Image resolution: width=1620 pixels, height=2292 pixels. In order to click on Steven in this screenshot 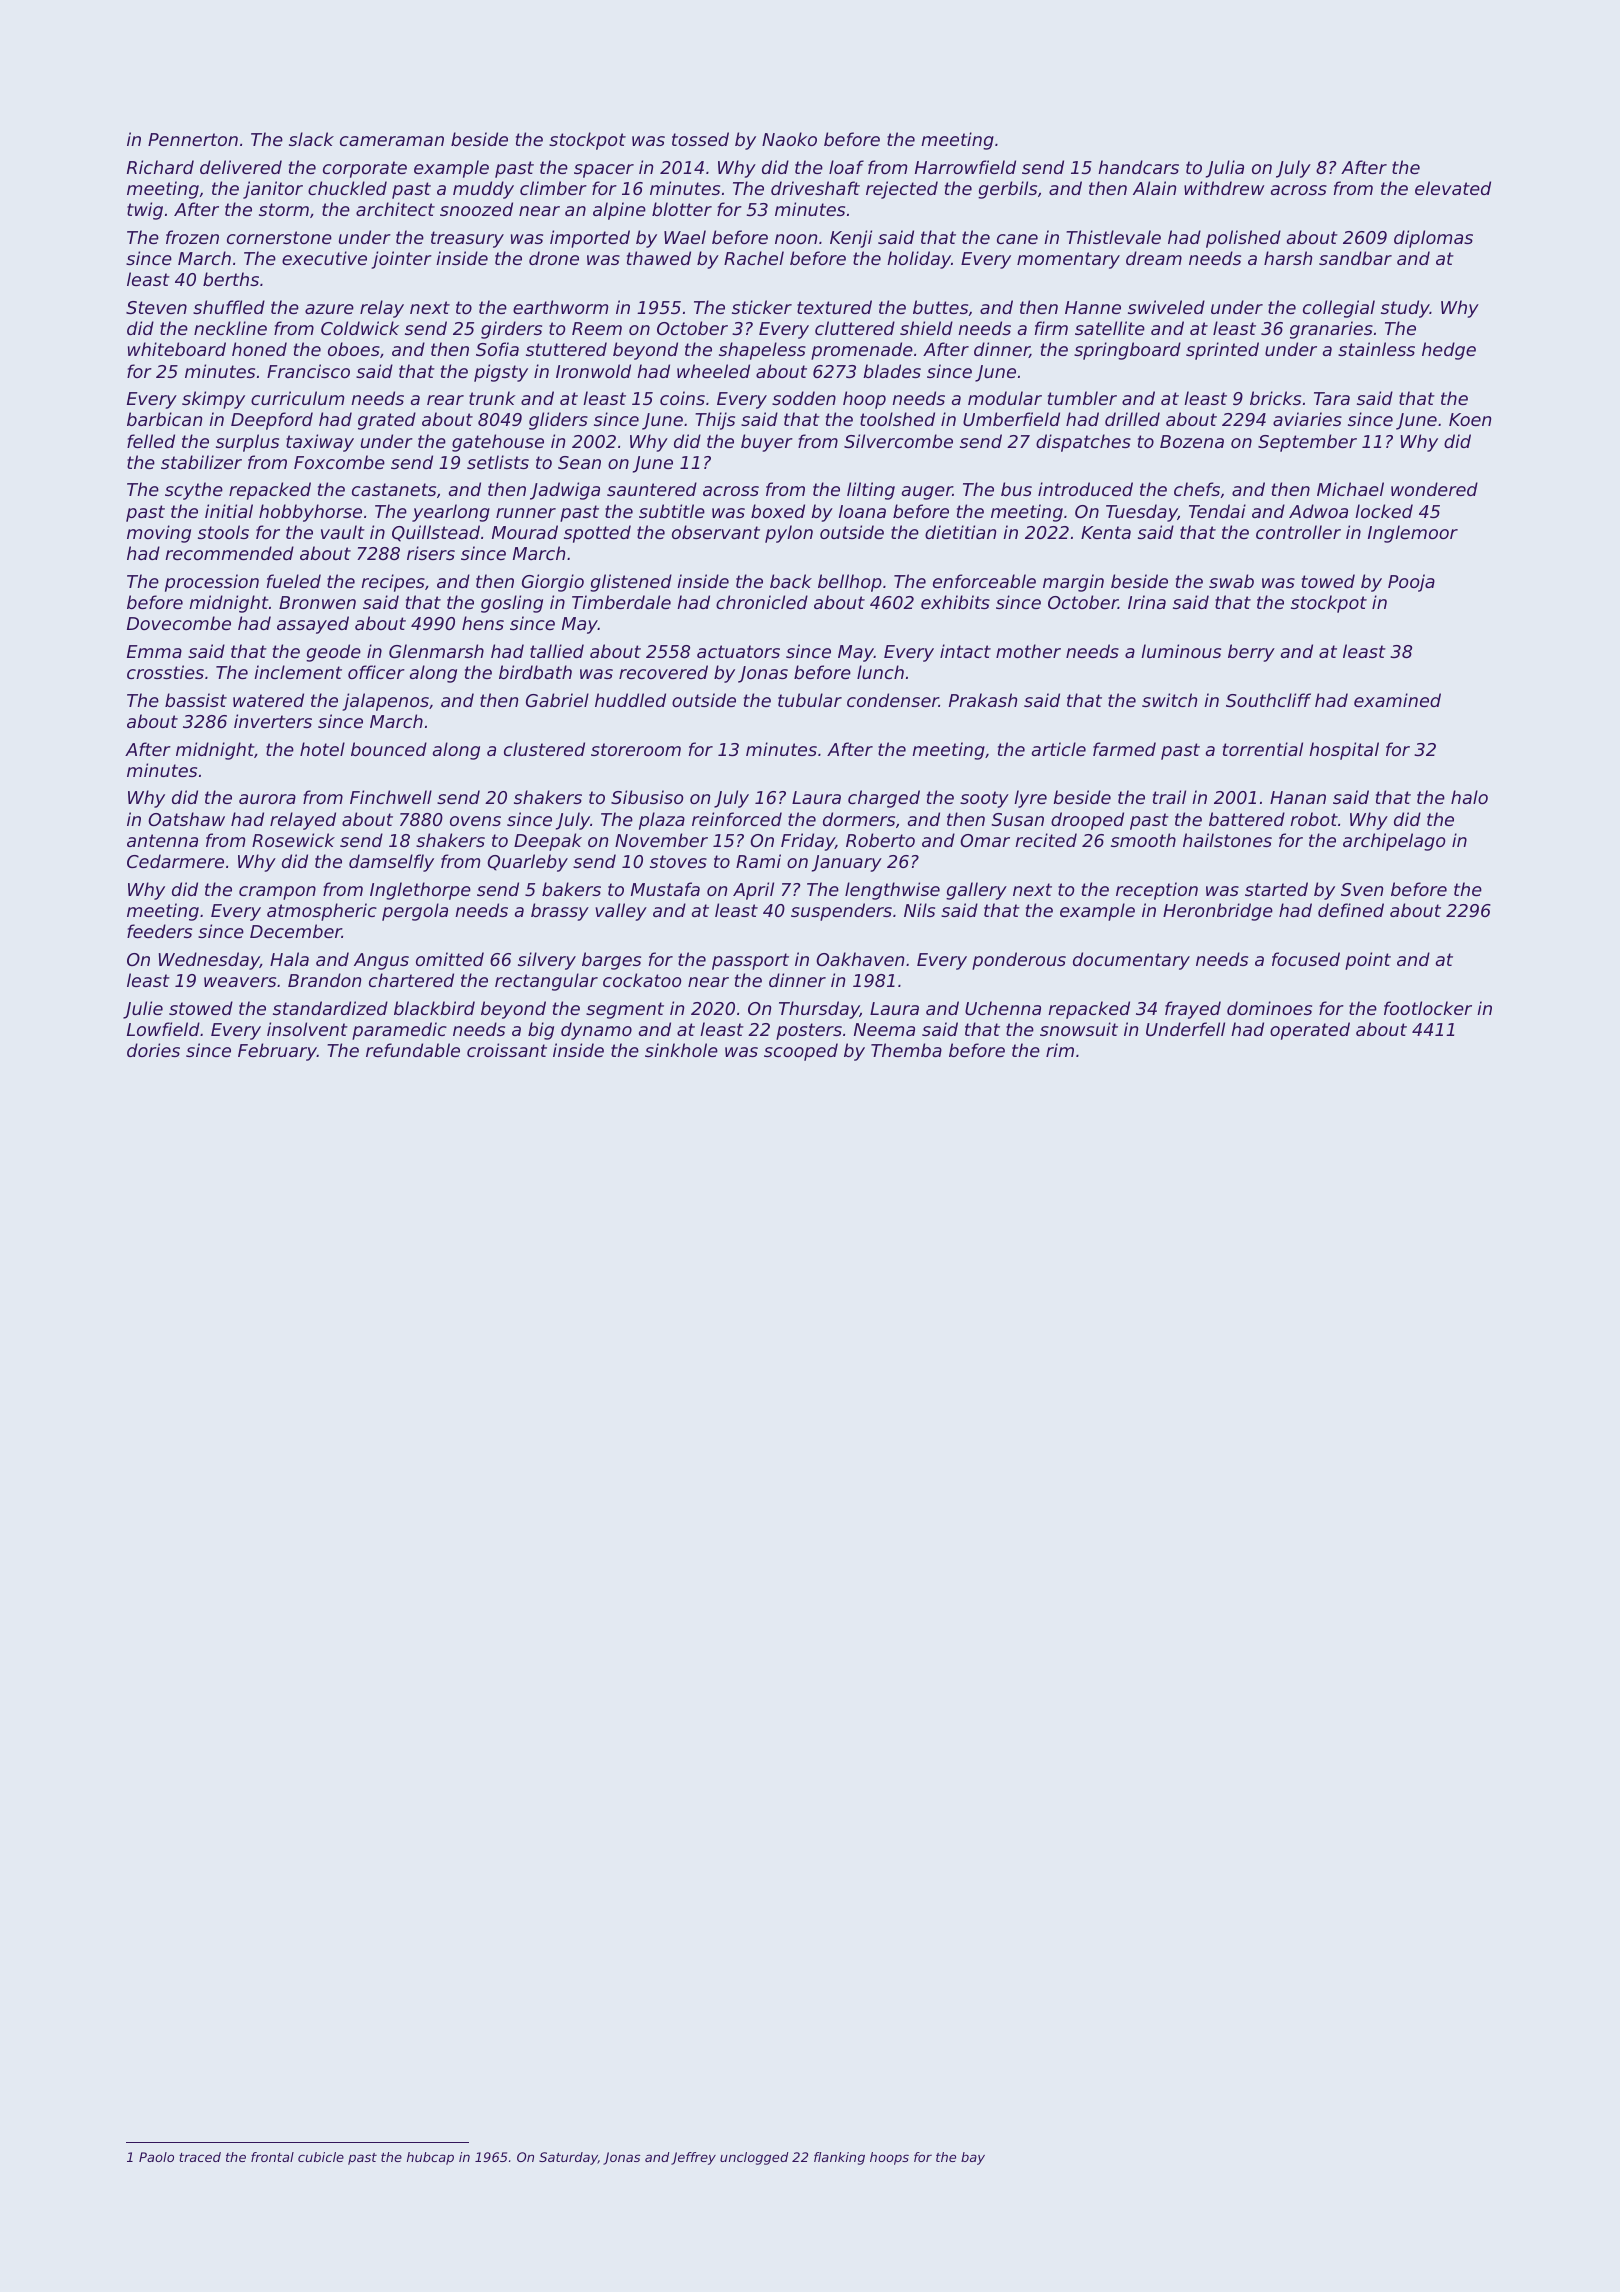, I will do `click(156, 307)`.
